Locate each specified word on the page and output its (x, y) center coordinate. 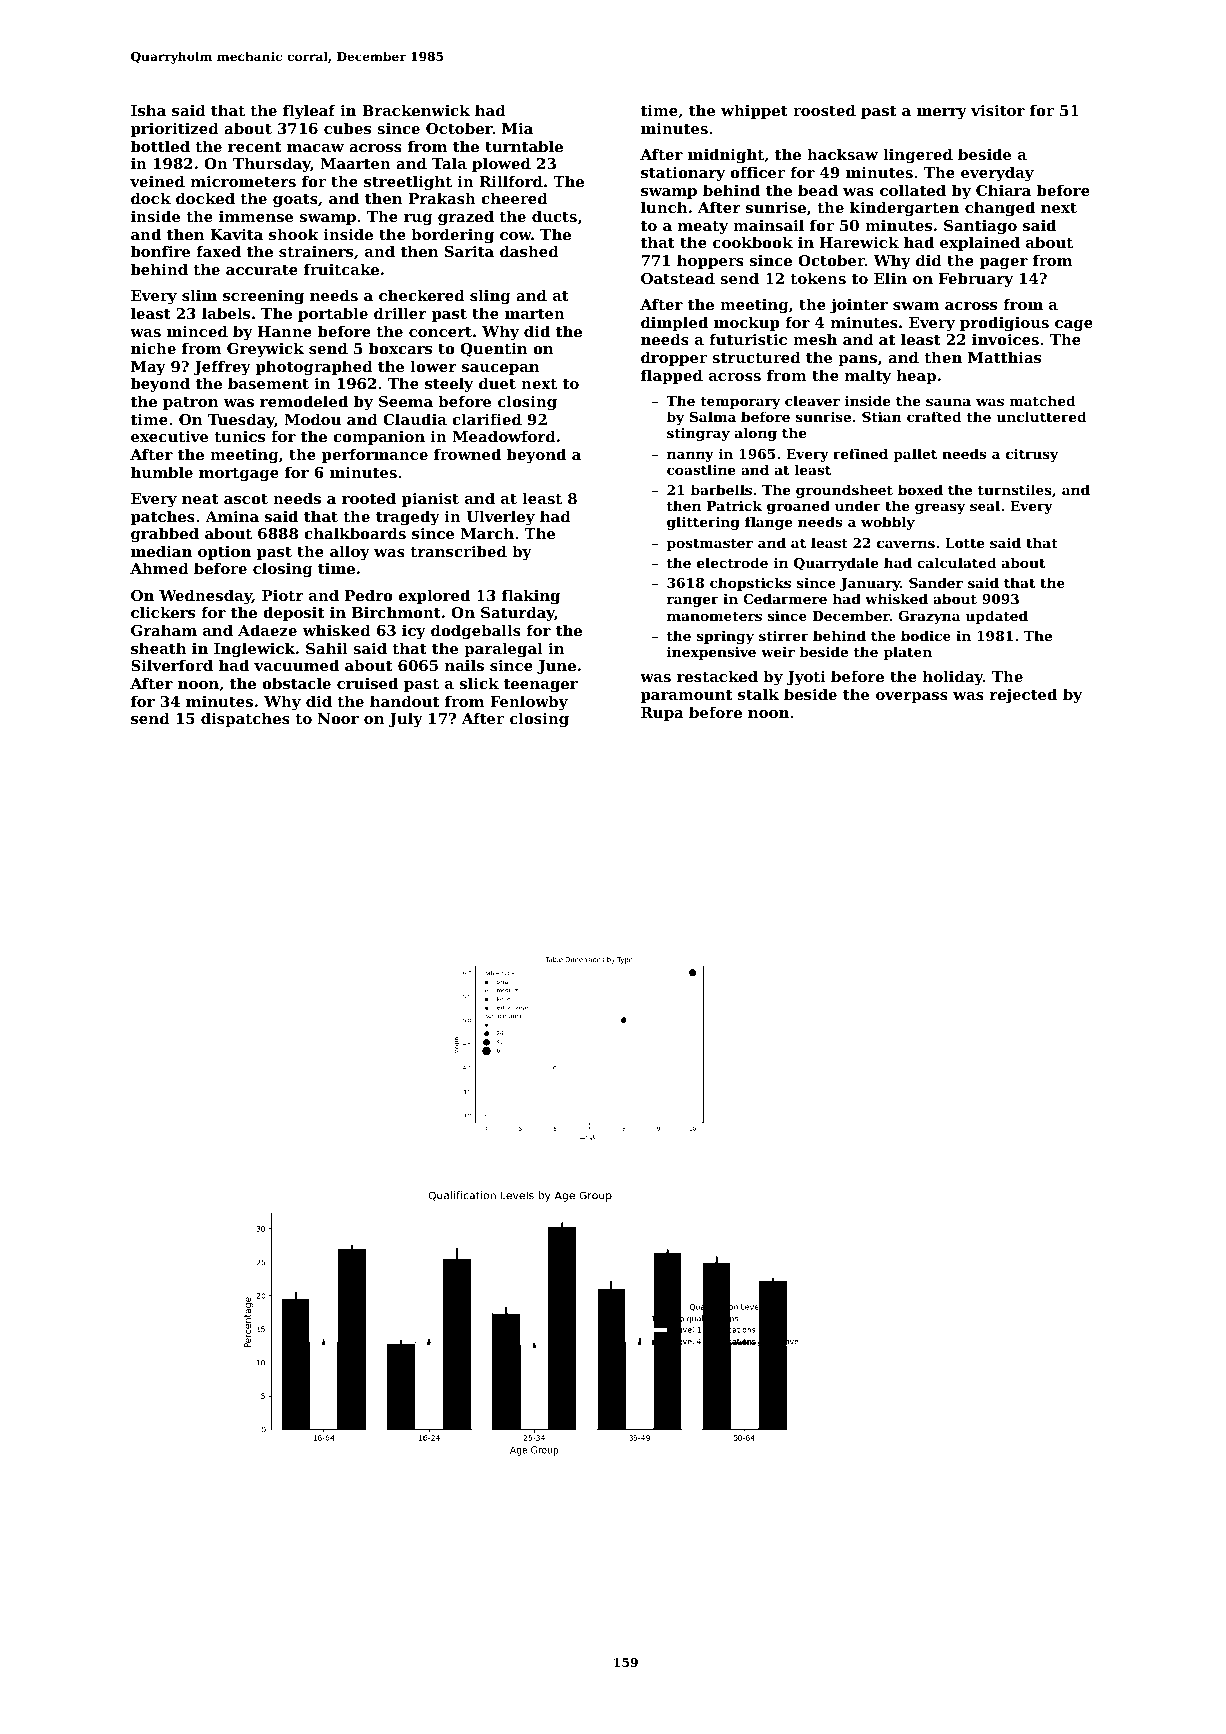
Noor (338, 718)
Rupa (662, 714)
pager (1004, 264)
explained (980, 243)
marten (535, 314)
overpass (912, 697)
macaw (315, 148)
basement (268, 383)
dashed (529, 251)
